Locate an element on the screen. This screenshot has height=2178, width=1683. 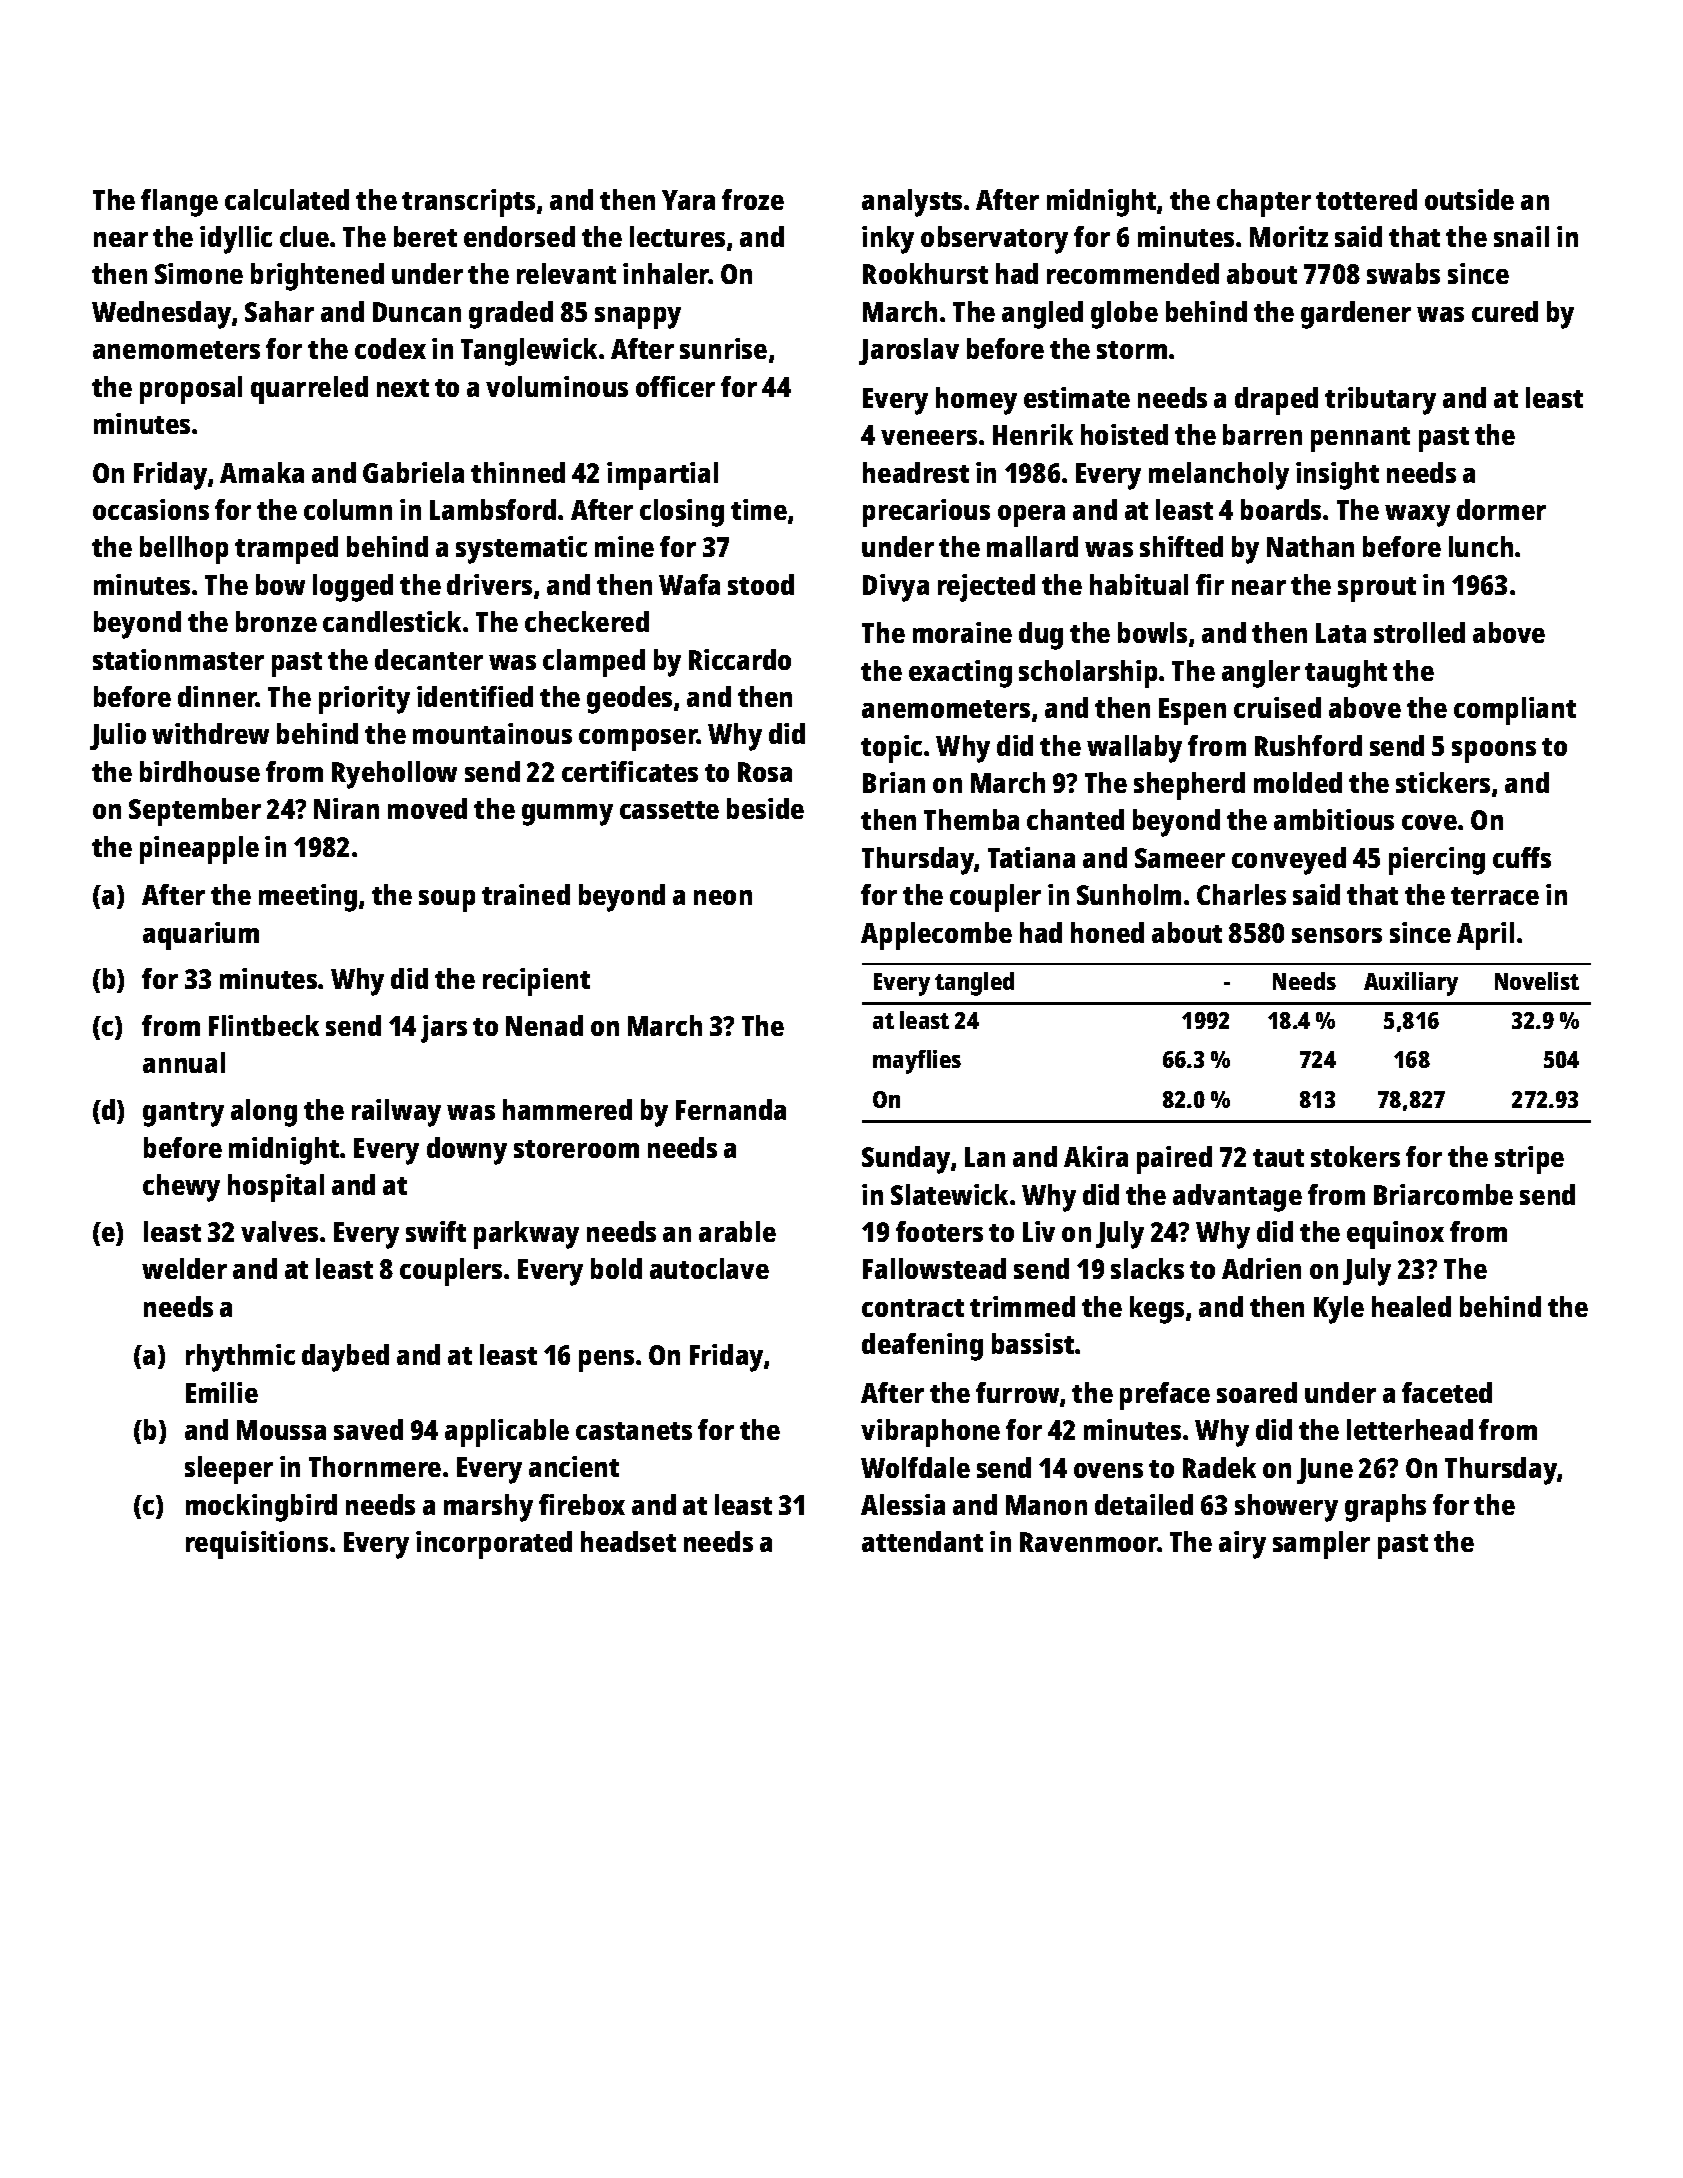
transcripts is located at coordinates (468, 203).
